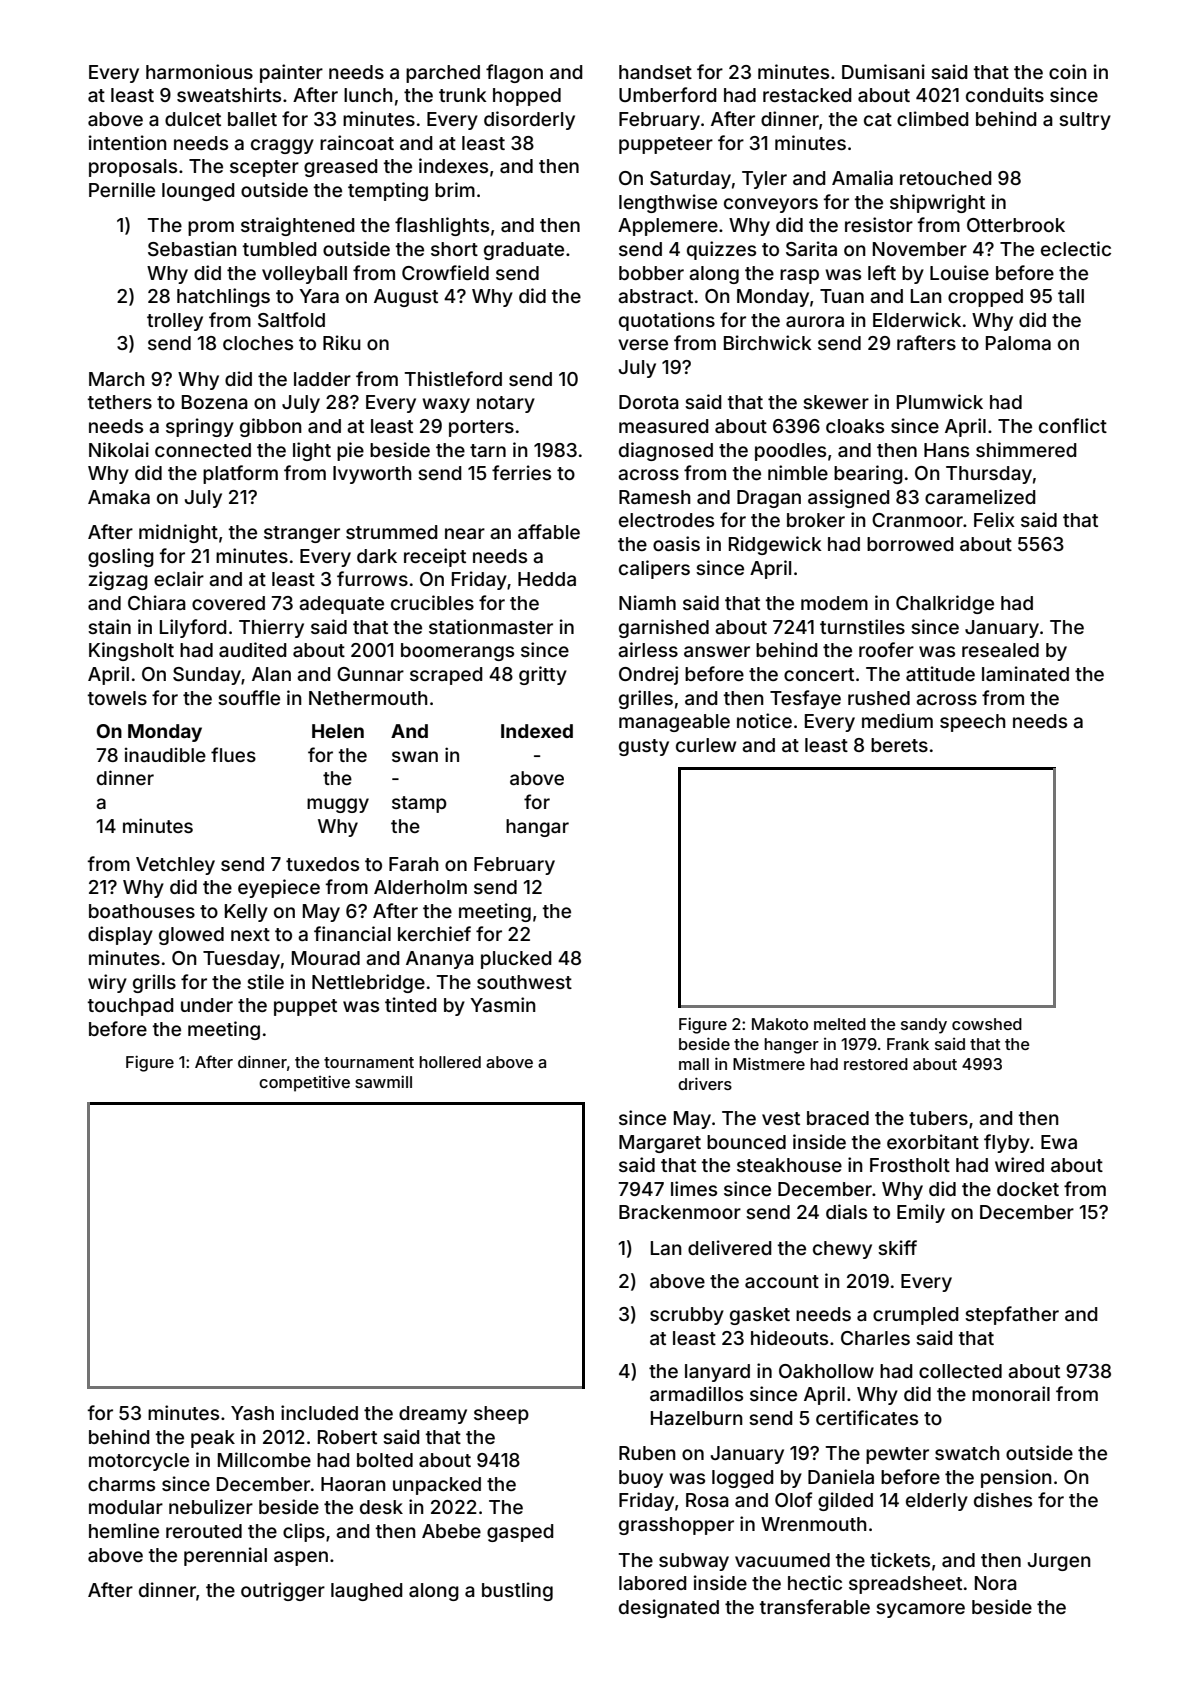  I want to click on November, so click(920, 249).
